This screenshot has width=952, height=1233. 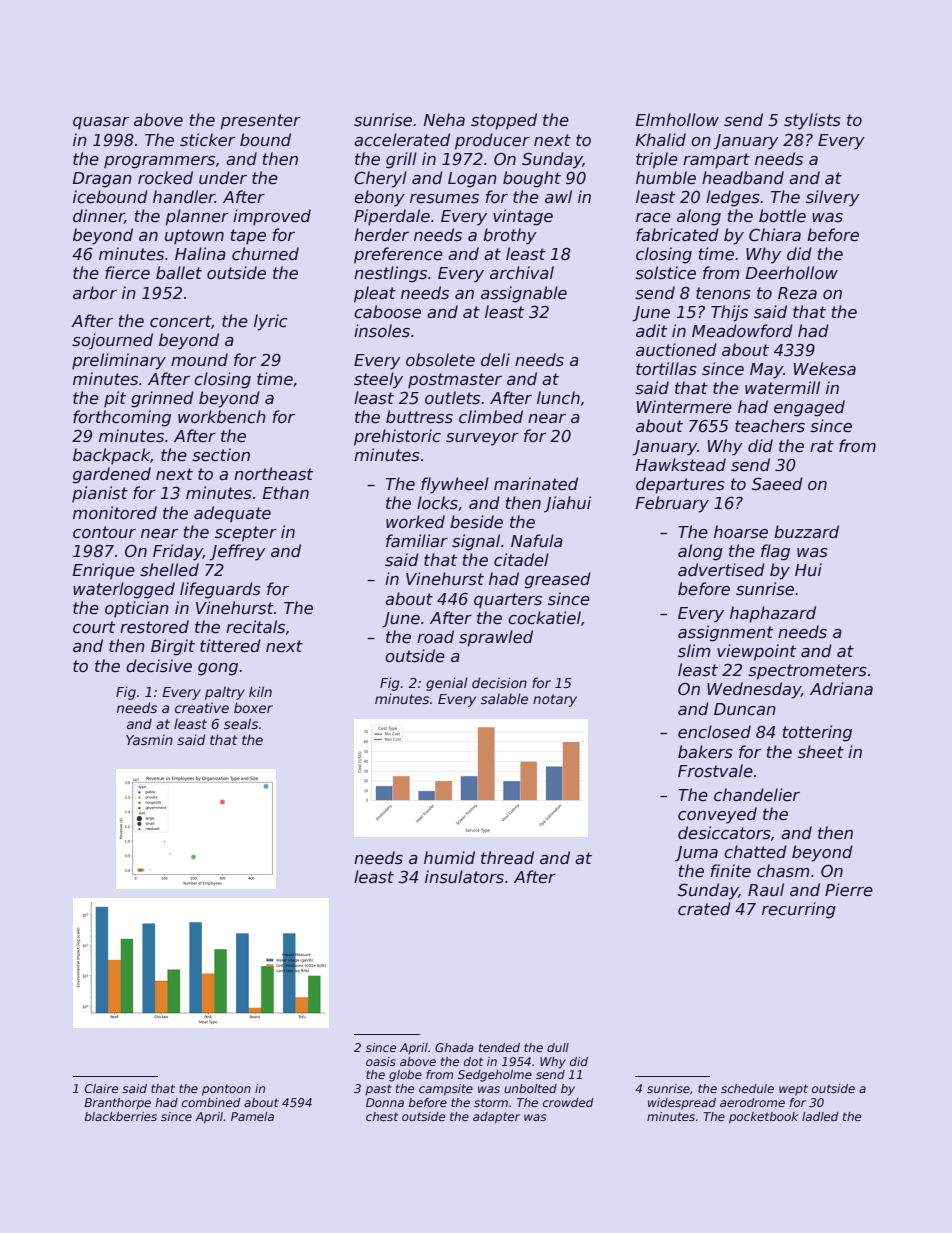 I want to click on bought, so click(x=532, y=179).
